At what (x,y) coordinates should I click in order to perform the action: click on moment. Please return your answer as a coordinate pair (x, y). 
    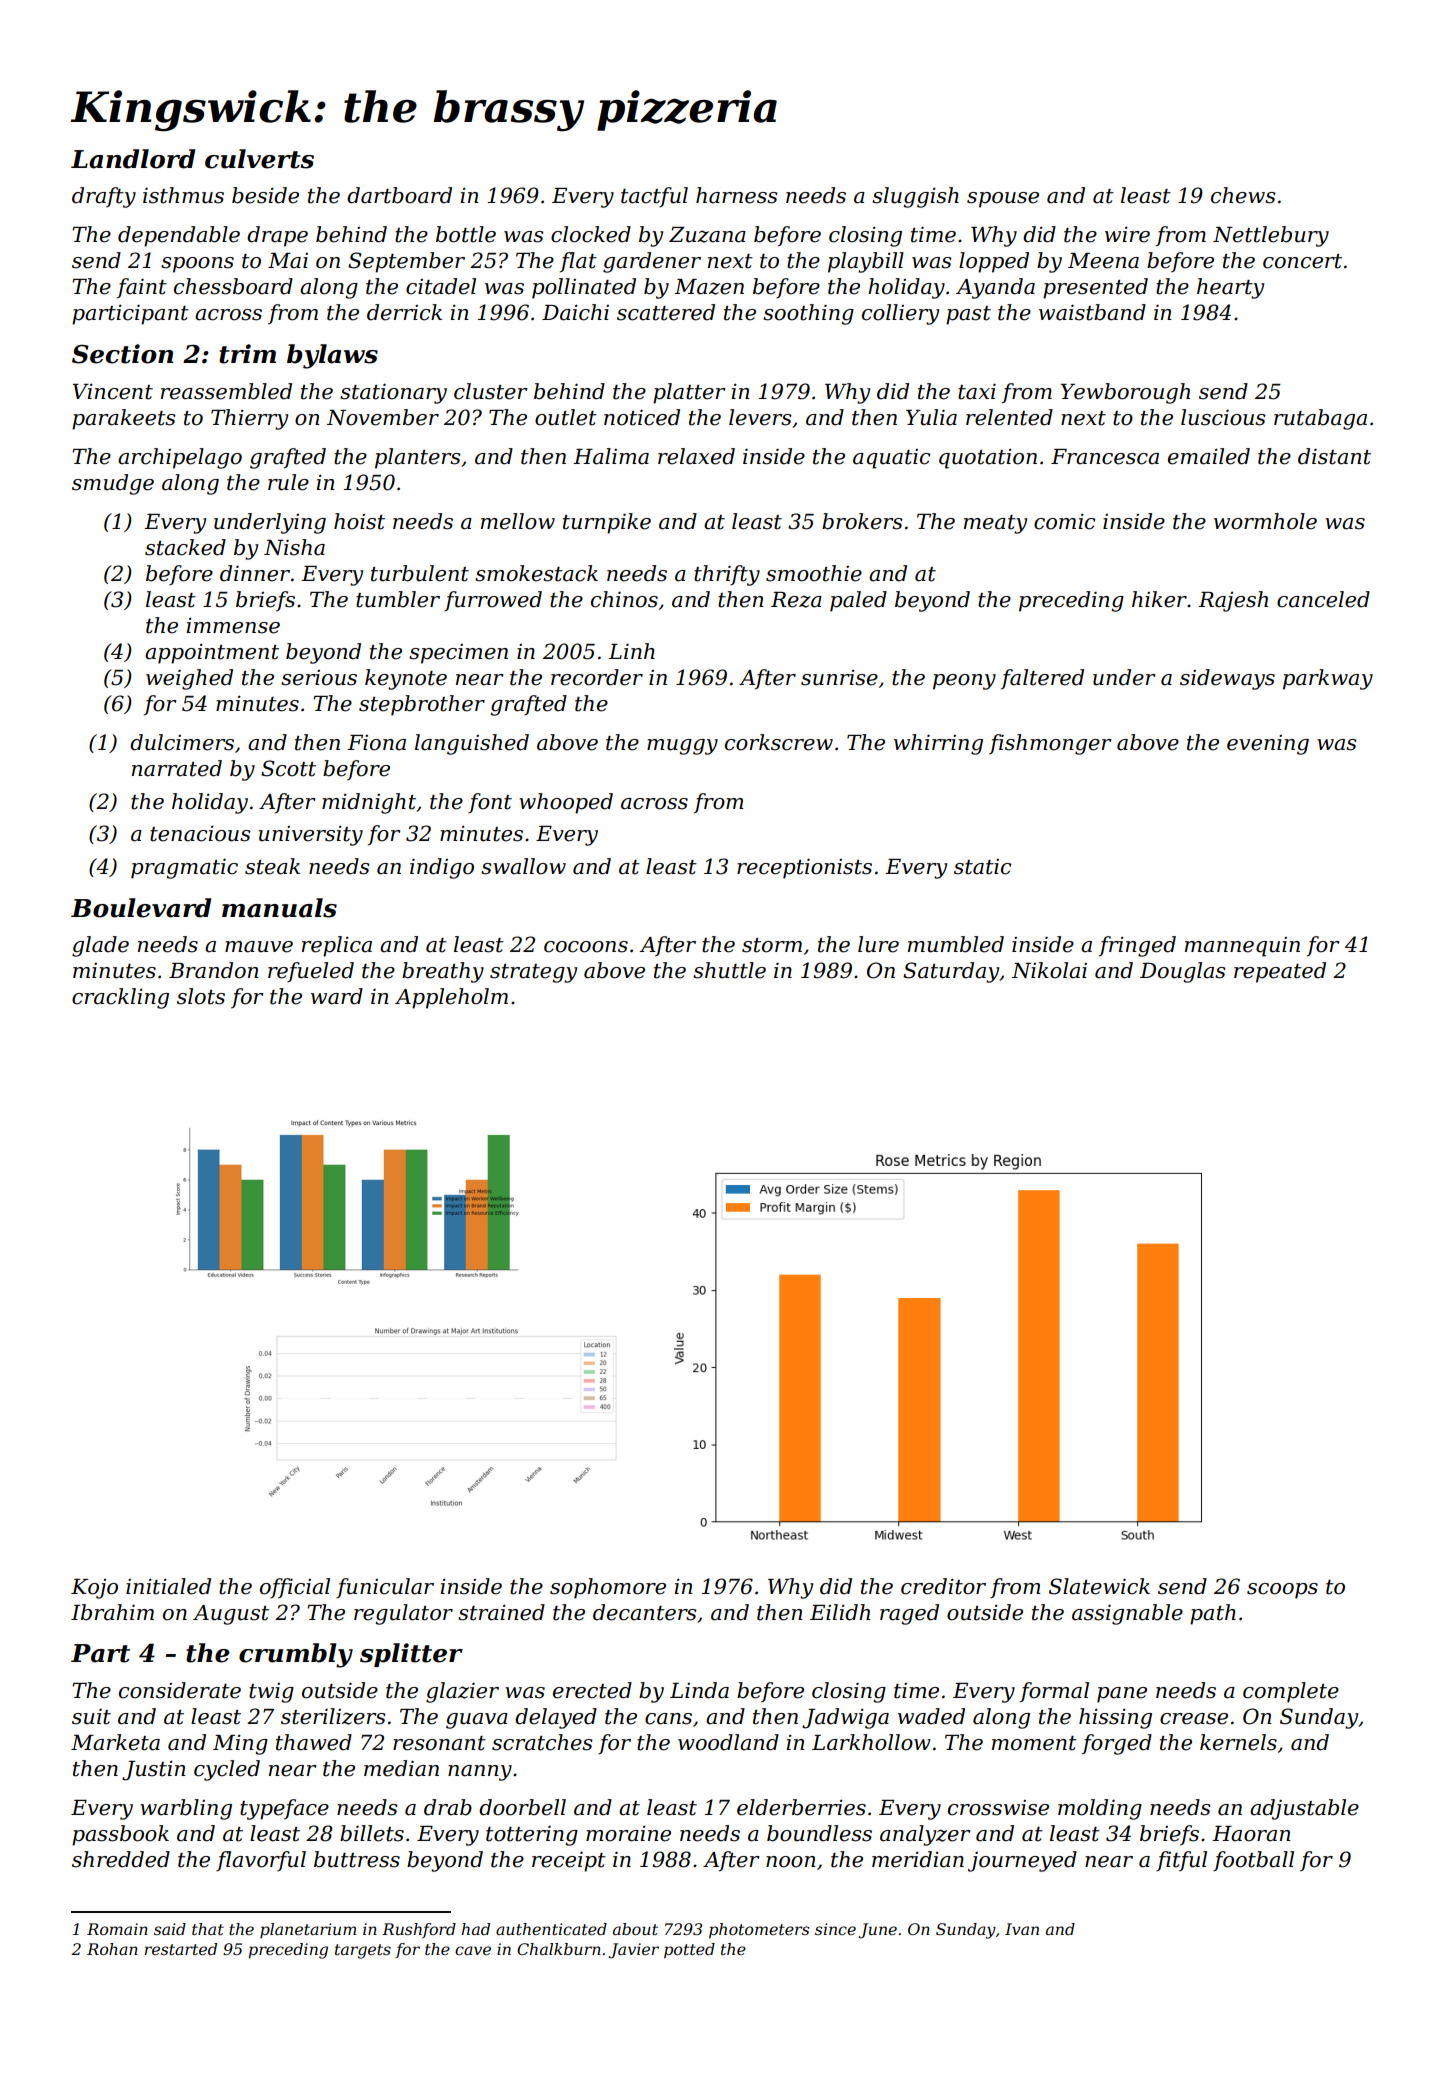
    Looking at the image, I should click on (1034, 1743).
